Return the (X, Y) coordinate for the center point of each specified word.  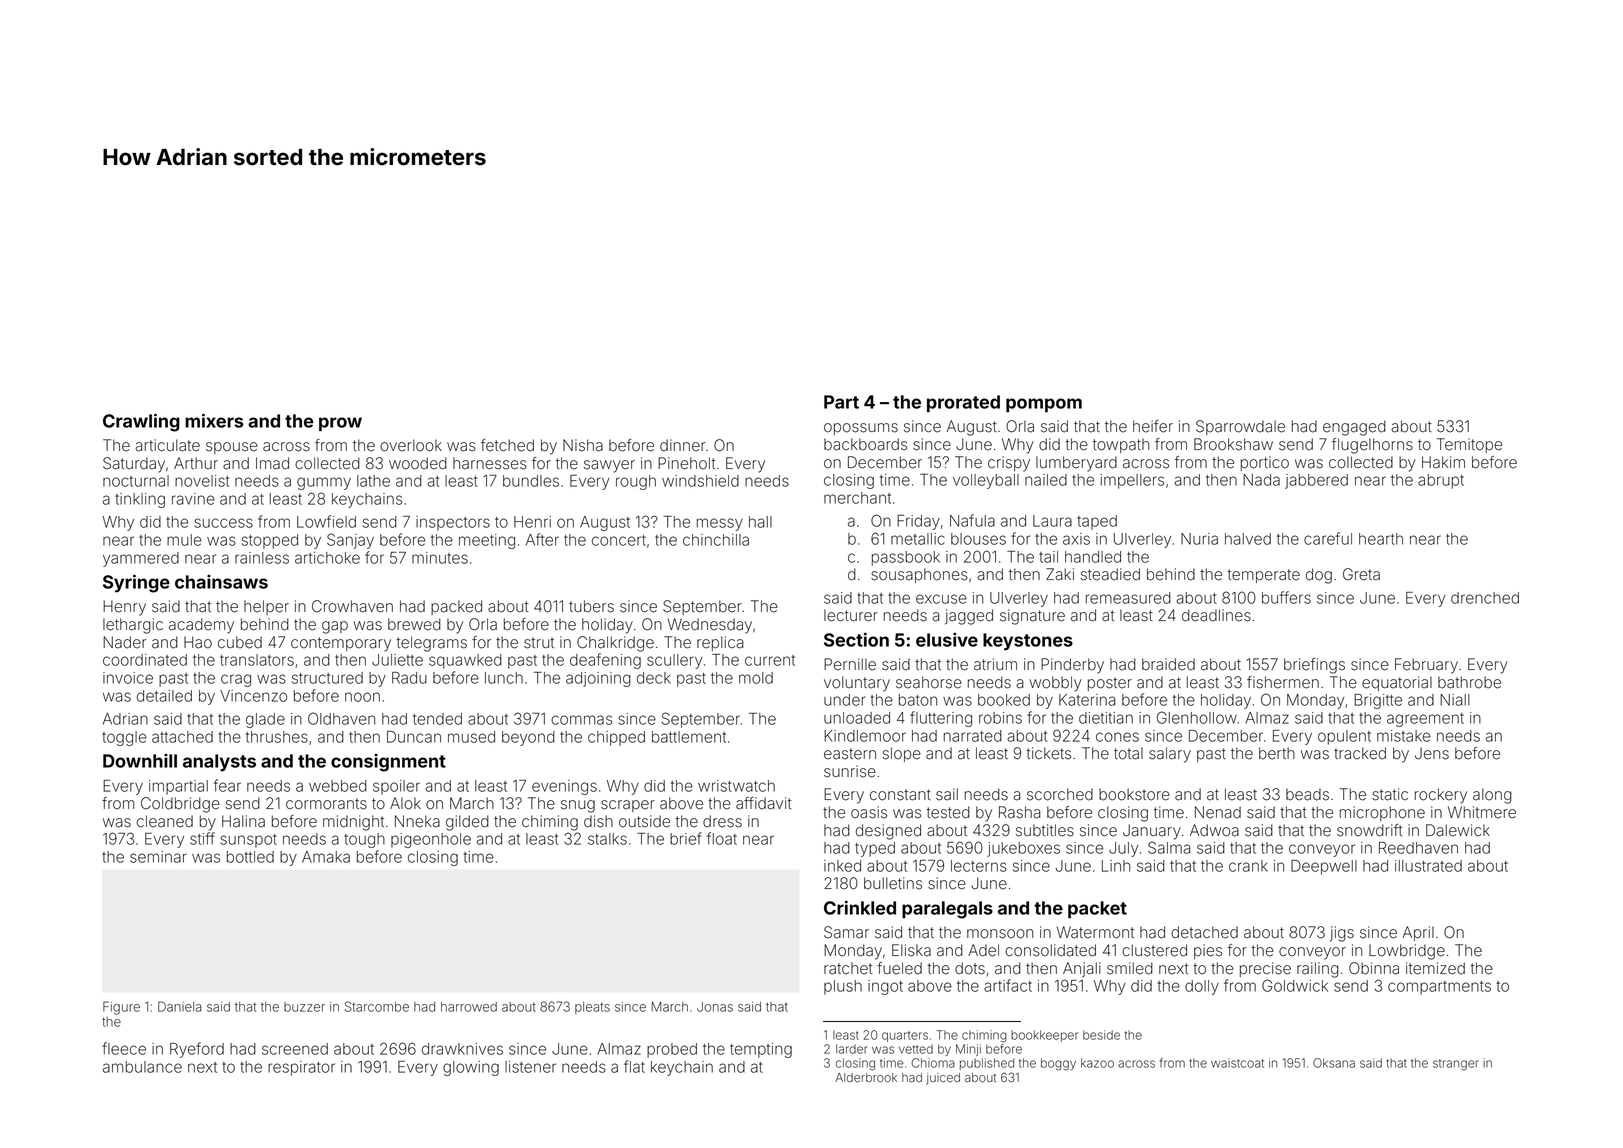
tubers (591, 606)
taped (1097, 522)
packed (456, 607)
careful (1328, 538)
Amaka (326, 857)
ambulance (142, 1067)
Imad (272, 463)
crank (1248, 866)
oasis (869, 812)
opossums (861, 429)
